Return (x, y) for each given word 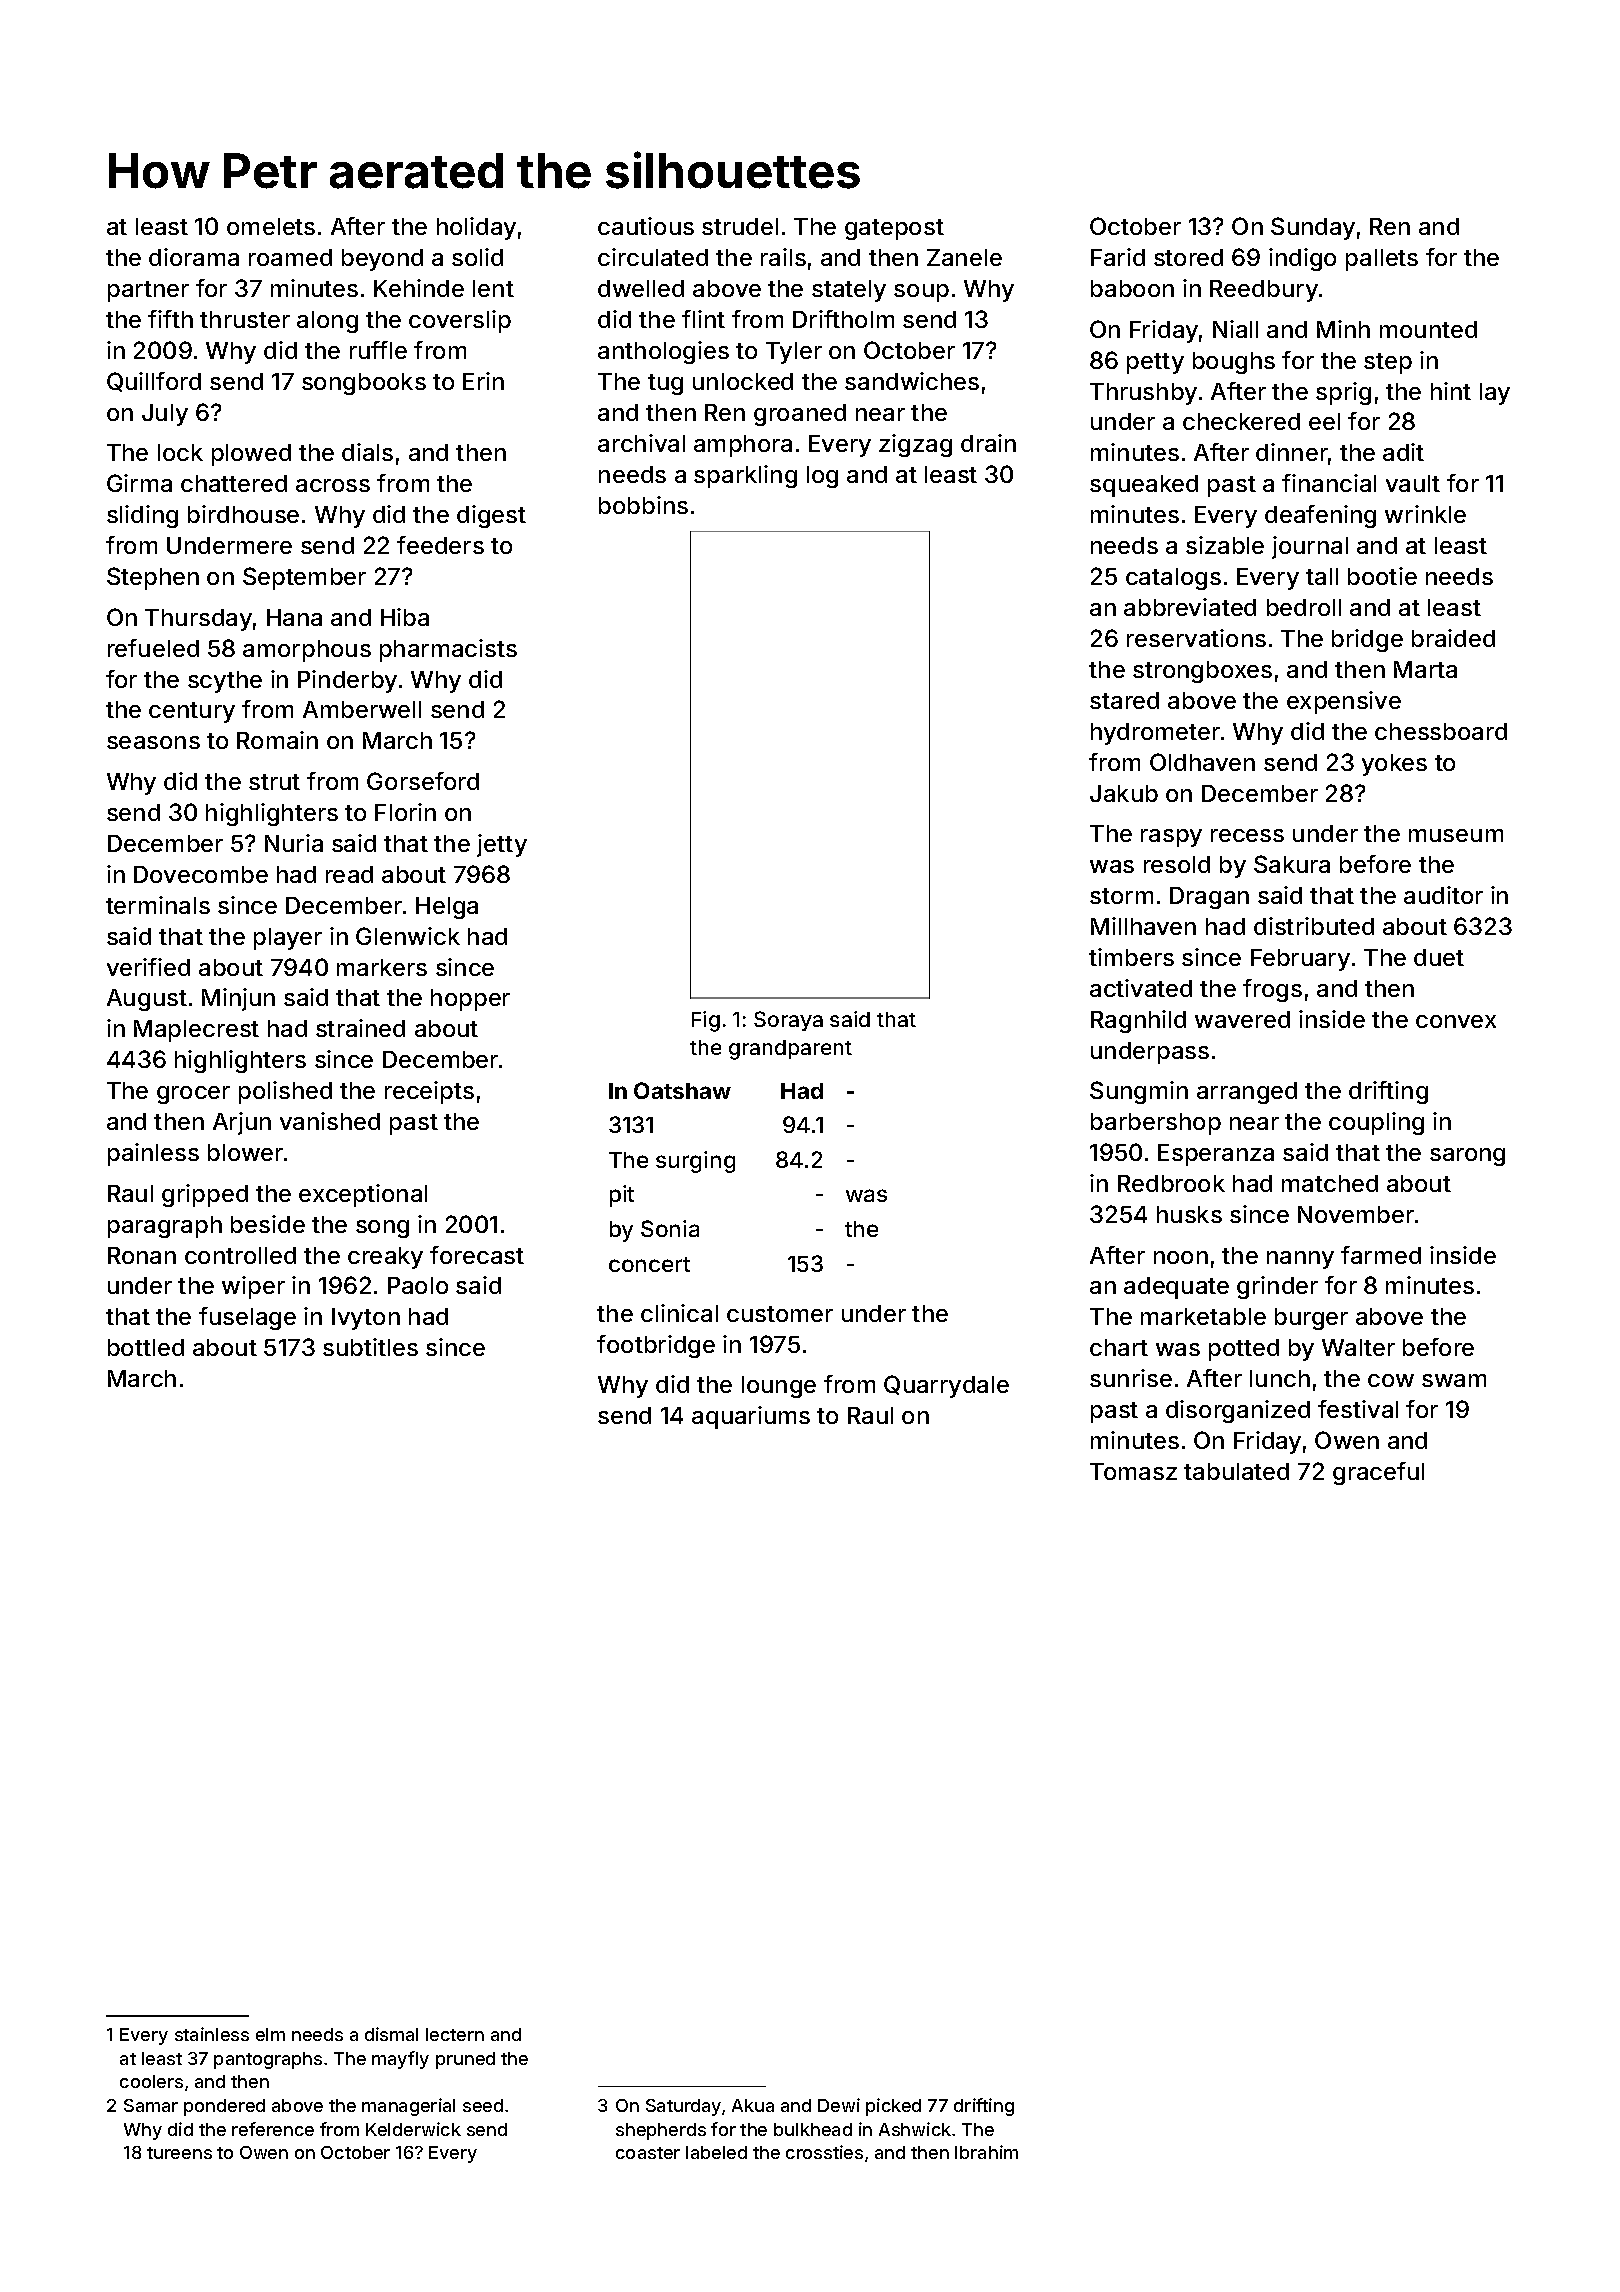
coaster (648, 2153)
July (165, 415)
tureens (179, 2153)
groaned (800, 415)
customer (780, 1314)
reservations (1196, 638)
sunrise (1131, 1378)
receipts (429, 1092)
